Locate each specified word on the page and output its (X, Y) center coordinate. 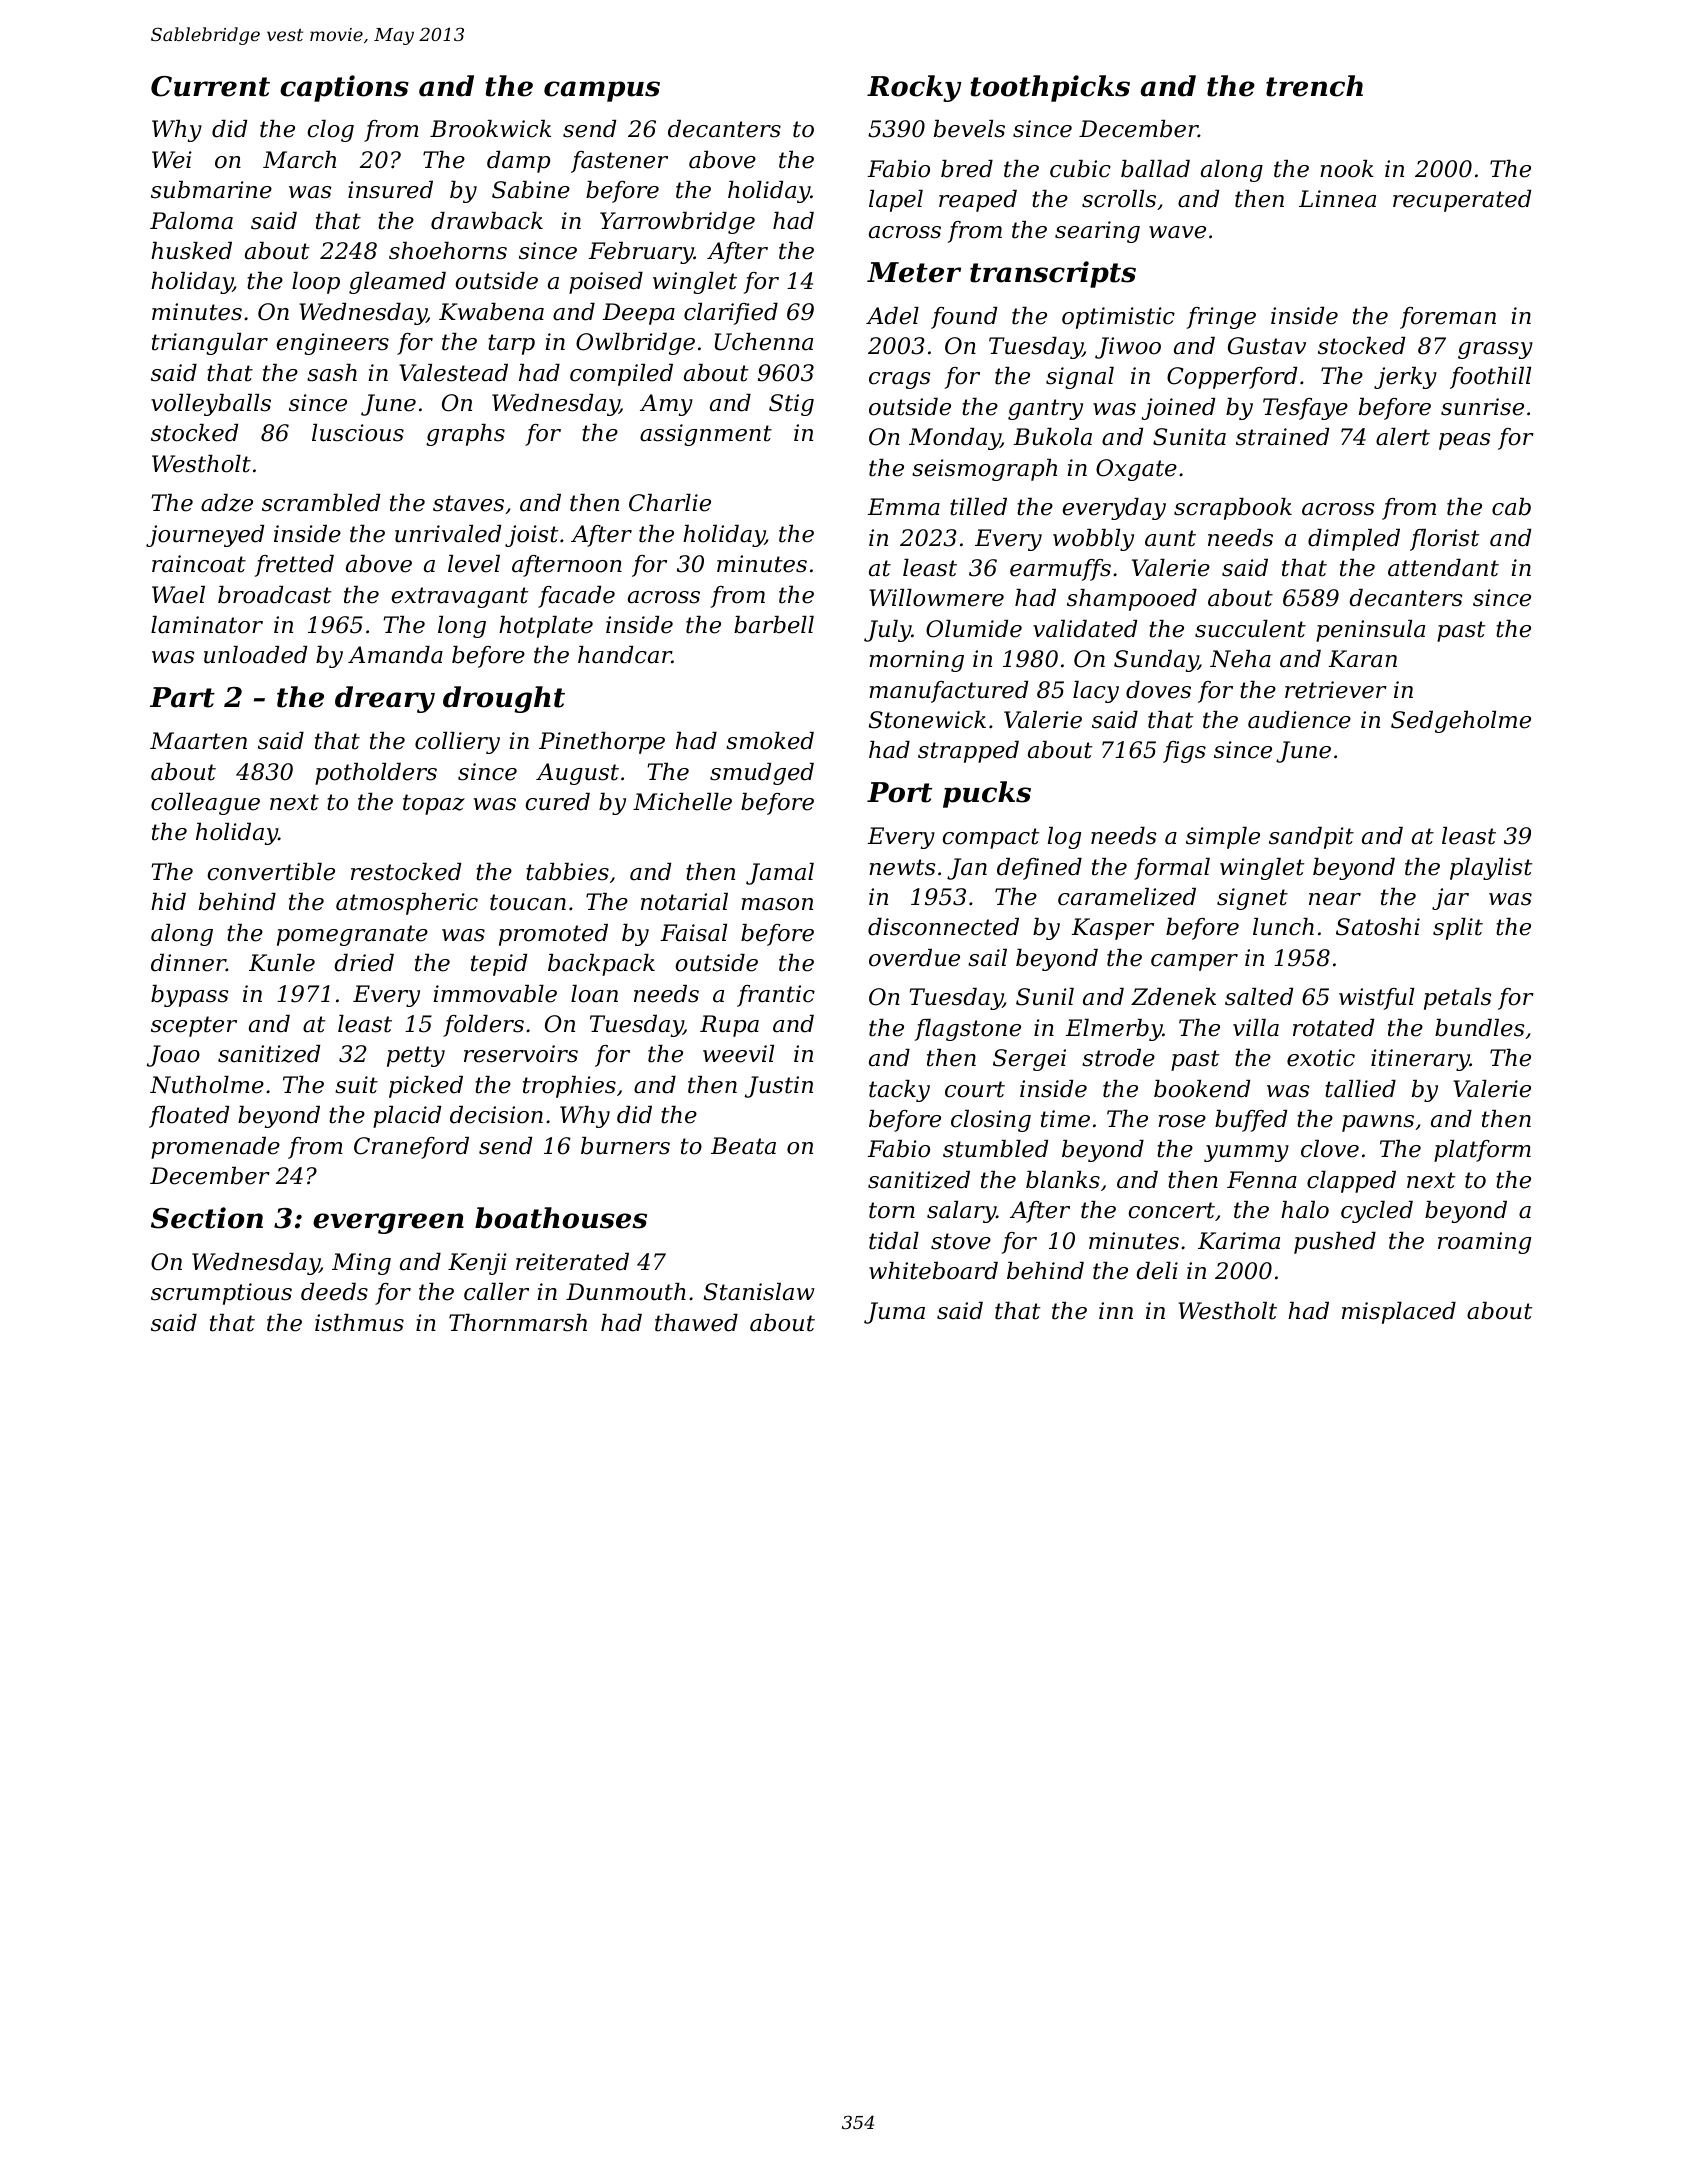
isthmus (359, 1323)
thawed (696, 1323)
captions (344, 88)
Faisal (693, 933)
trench (1314, 86)
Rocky (914, 88)
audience (1299, 720)
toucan (528, 902)
